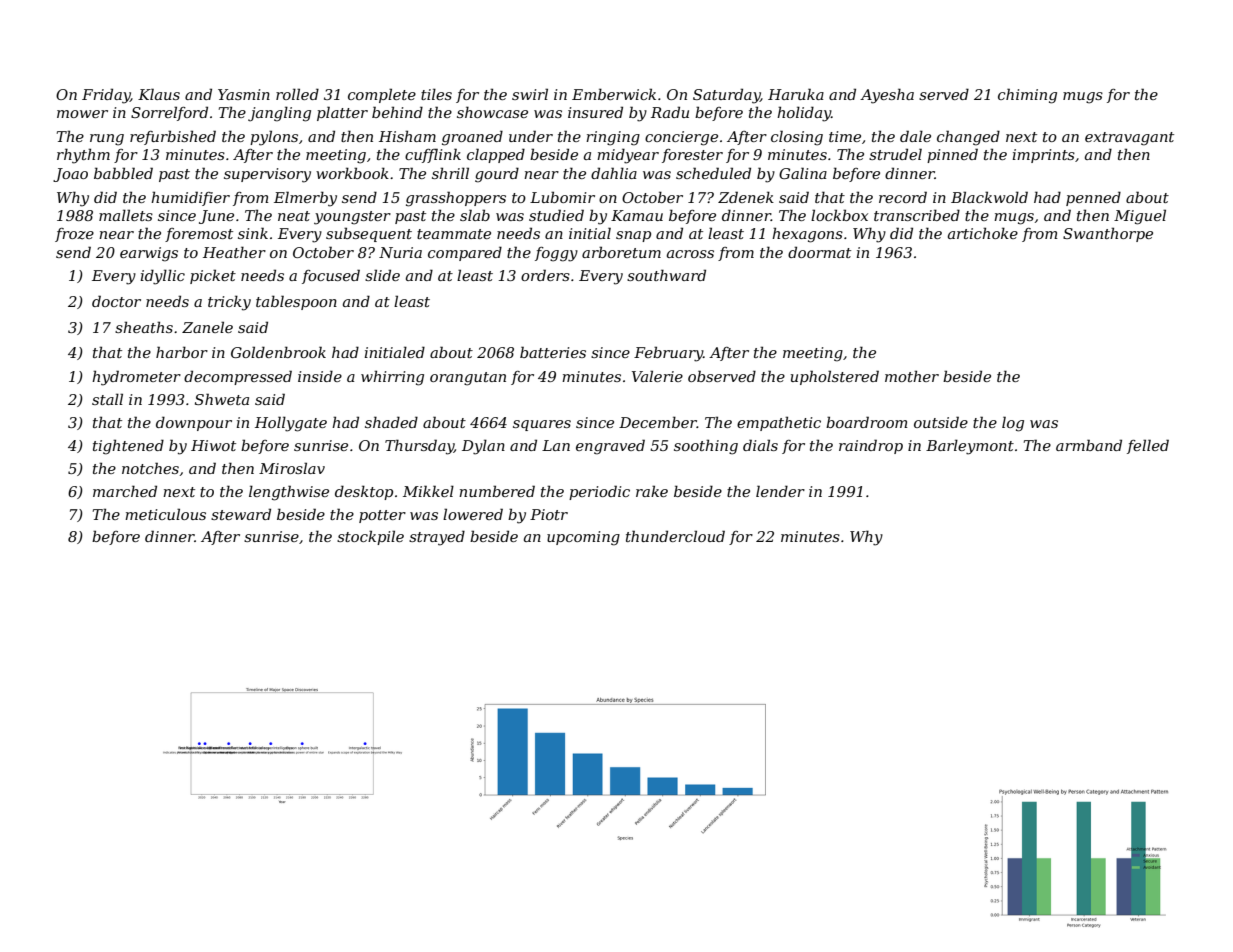 The image size is (1233, 952). What do you see at coordinates (583, 538) in the image?
I see `upcoming` at bounding box center [583, 538].
